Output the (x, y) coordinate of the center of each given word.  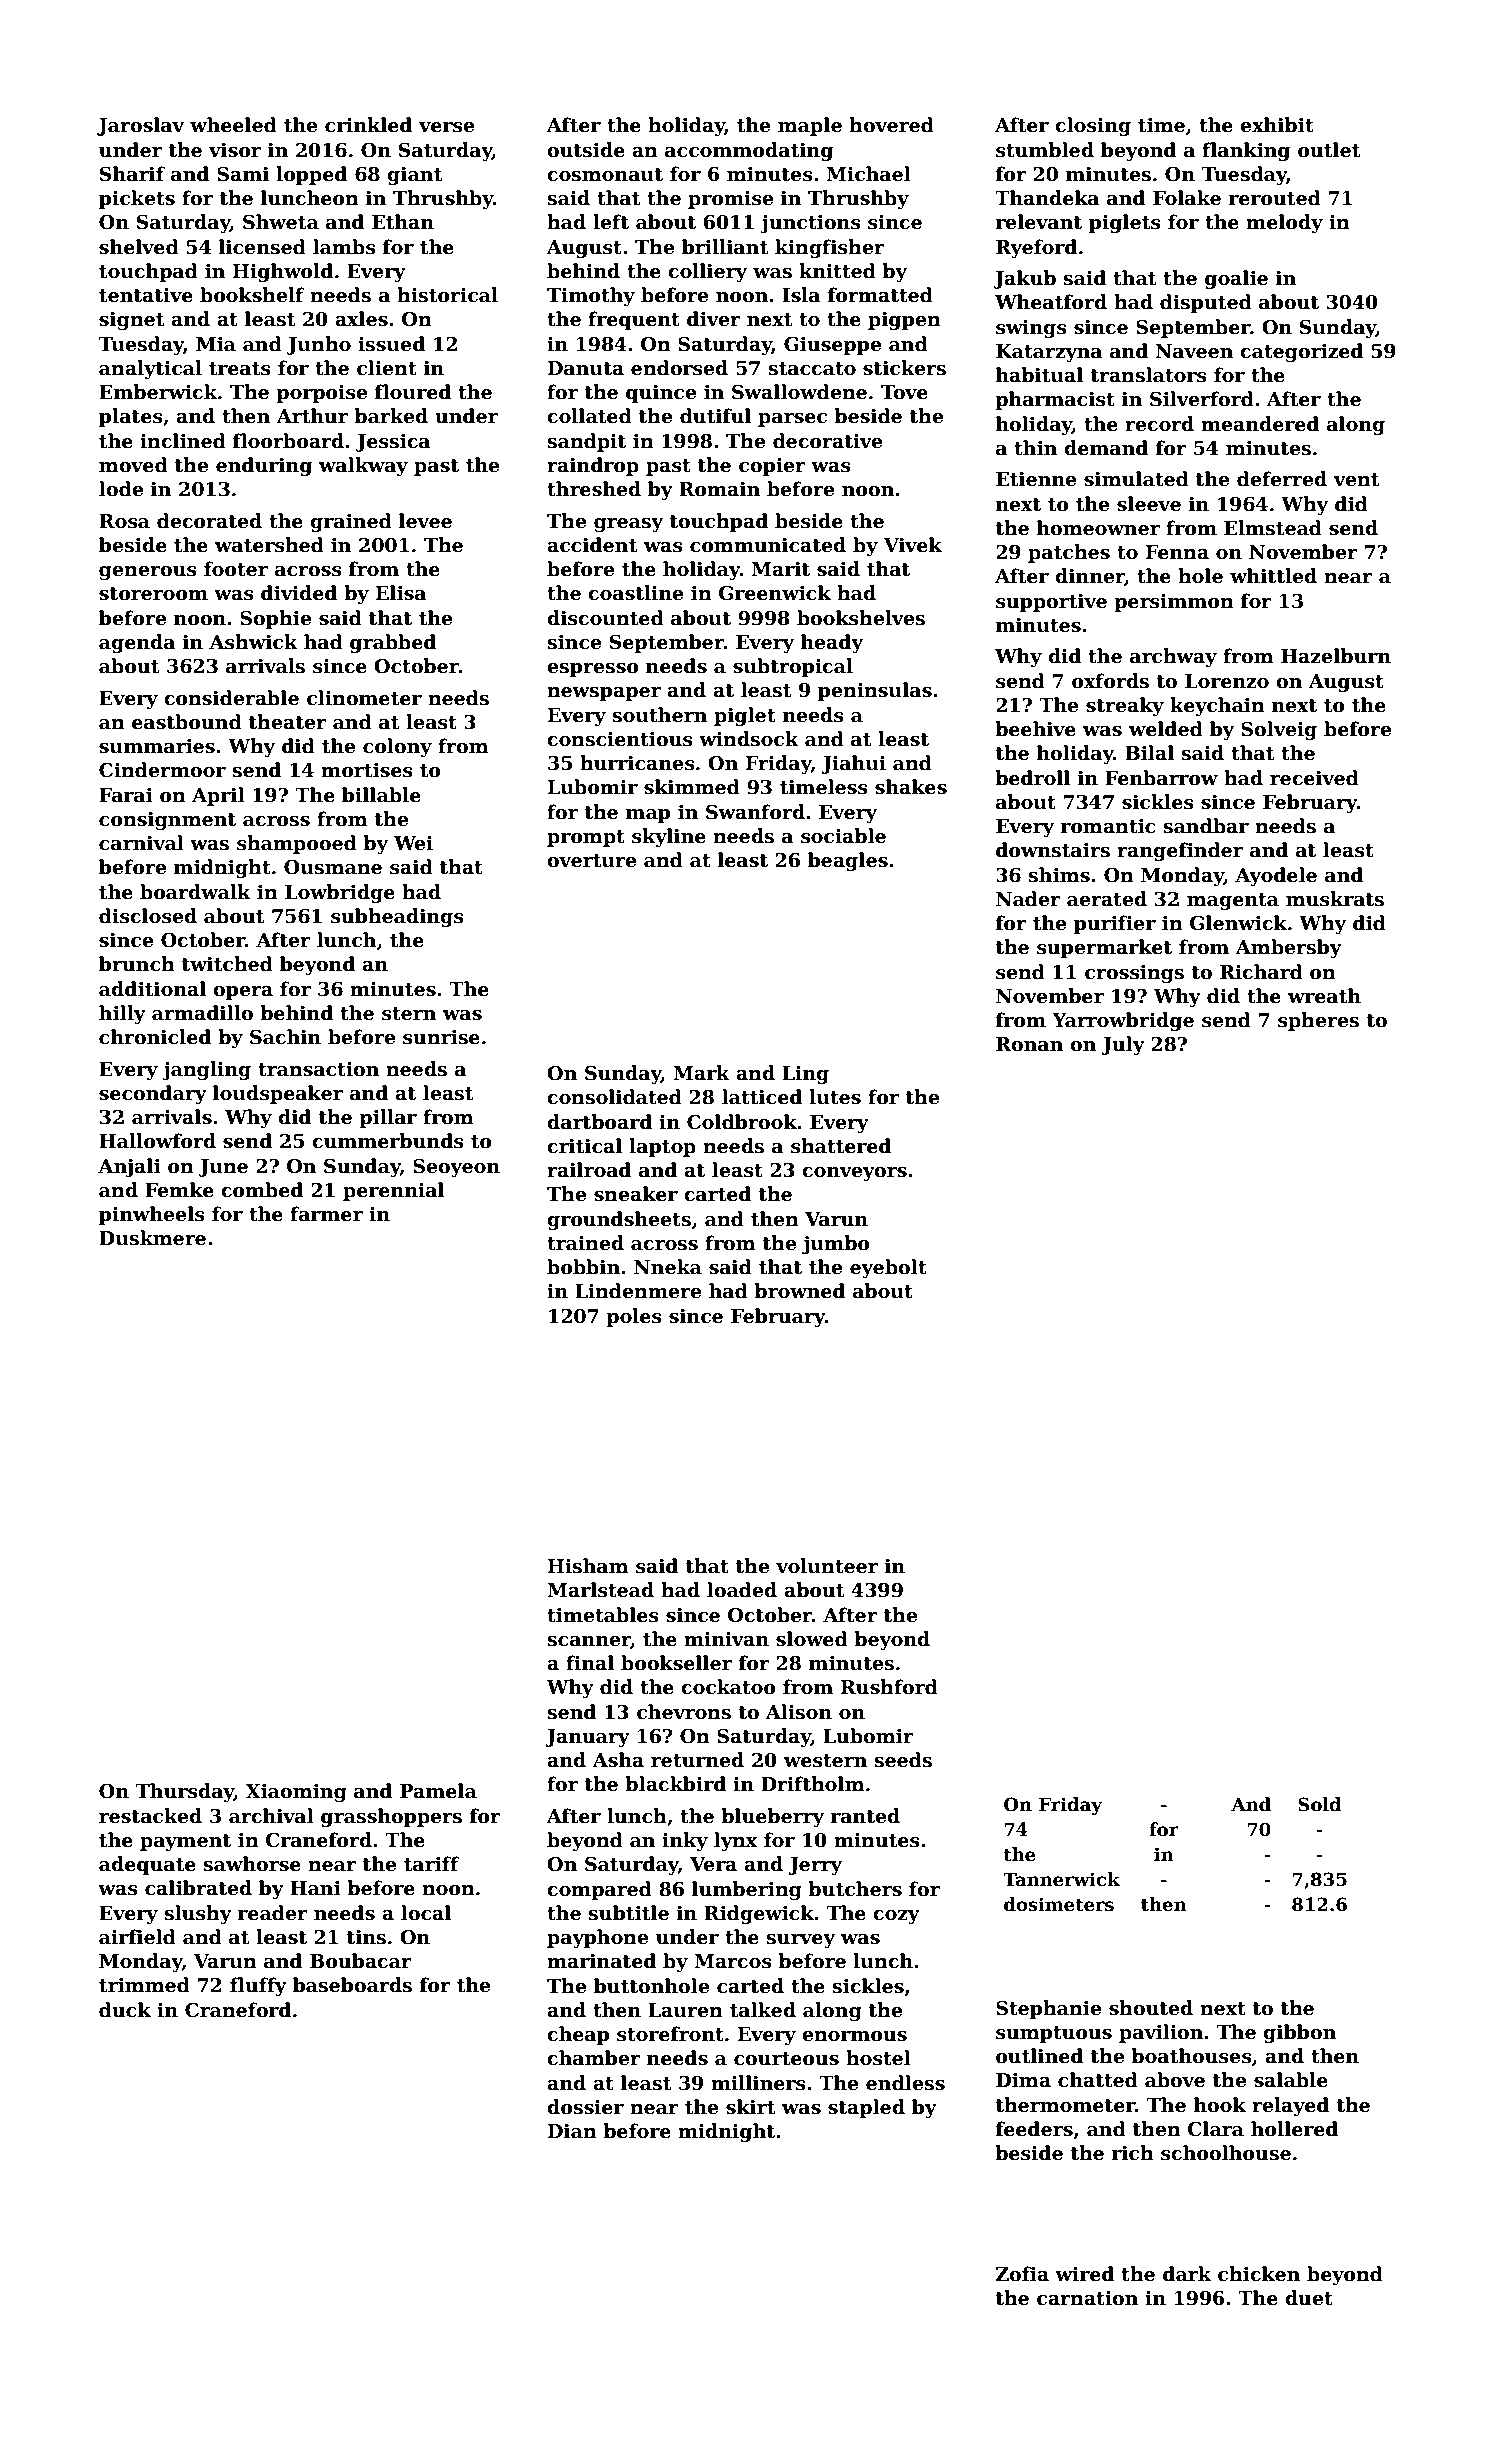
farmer (326, 1214)
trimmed (144, 1985)
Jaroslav (140, 126)
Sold (1320, 1804)
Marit (780, 569)
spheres (1318, 1021)
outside (586, 150)
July (1123, 1045)
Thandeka (1047, 198)
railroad (589, 1170)
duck (125, 2010)
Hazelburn (1336, 656)
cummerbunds (388, 1141)
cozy (896, 1917)
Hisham (588, 1566)
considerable (231, 698)
